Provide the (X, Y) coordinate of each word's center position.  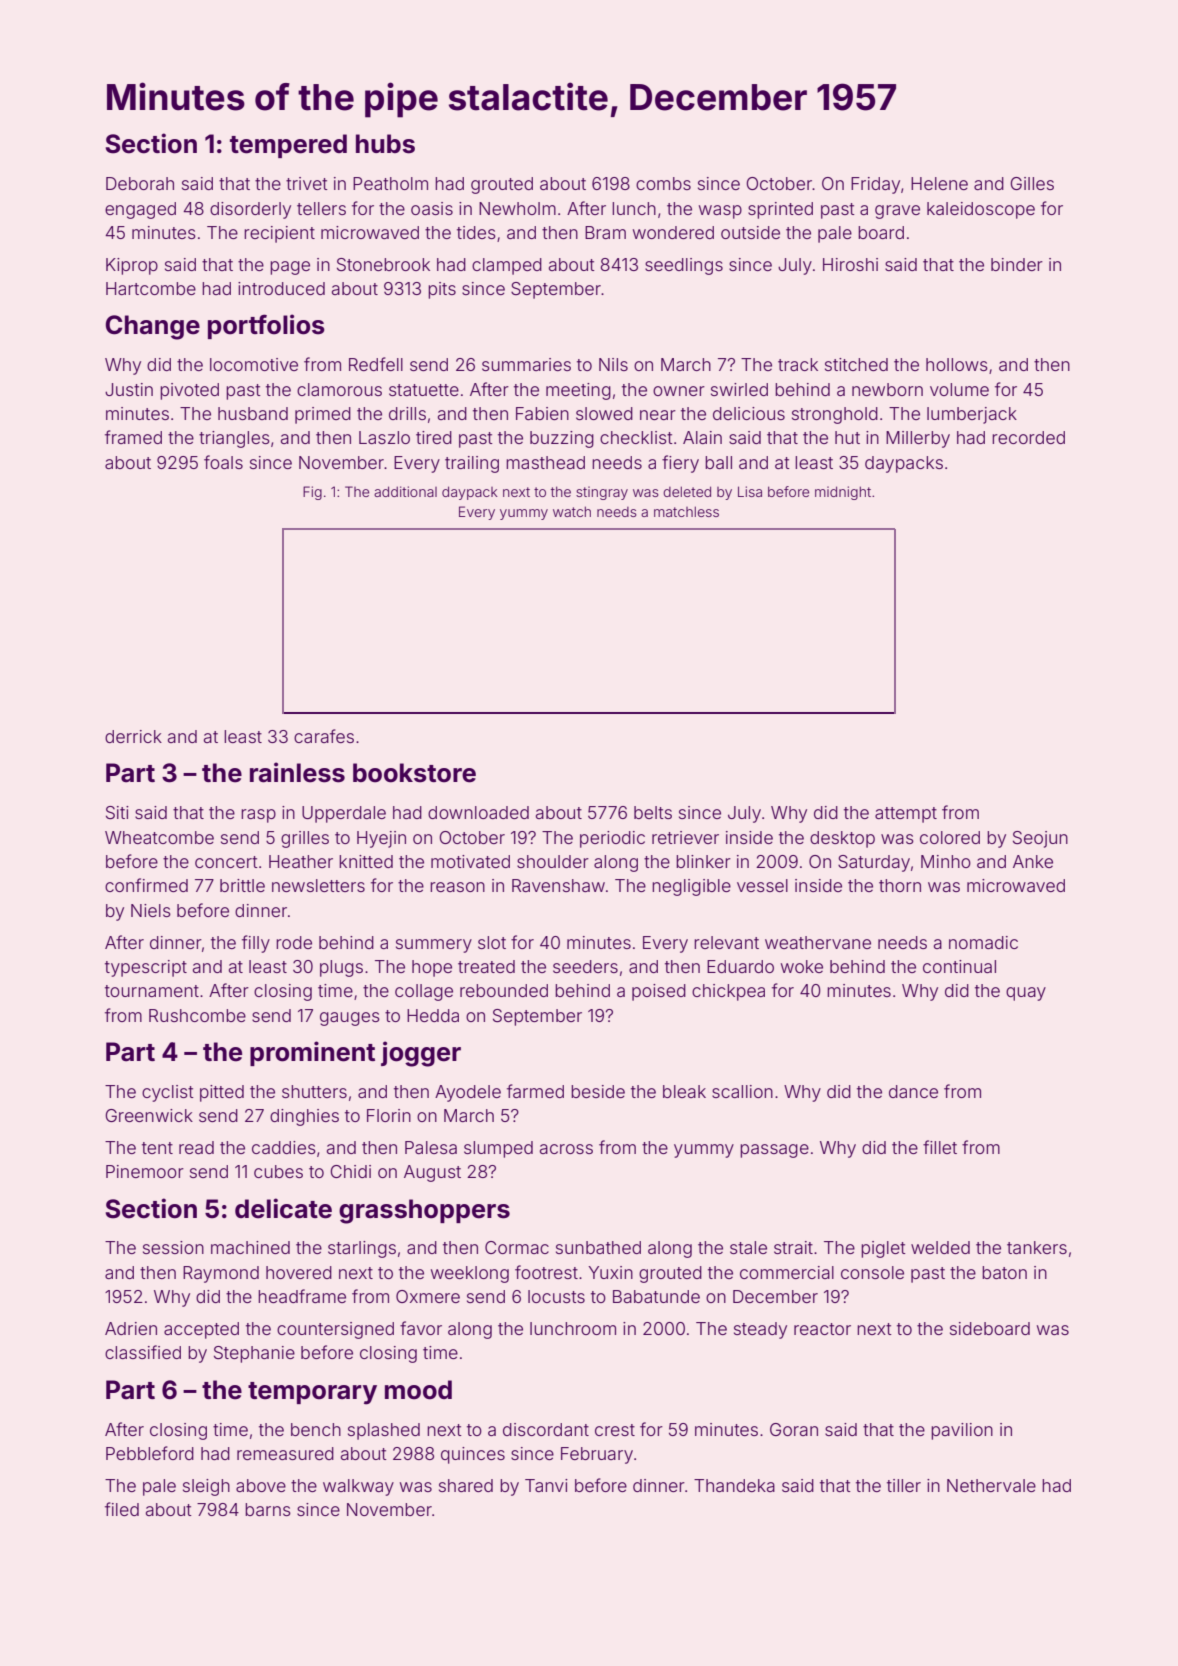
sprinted (780, 210)
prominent (312, 1053)
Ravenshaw (558, 885)
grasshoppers (424, 1211)
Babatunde (656, 1296)
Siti (117, 812)
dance (913, 1091)
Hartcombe (151, 288)
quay (1026, 994)
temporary (312, 1393)
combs (663, 183)
